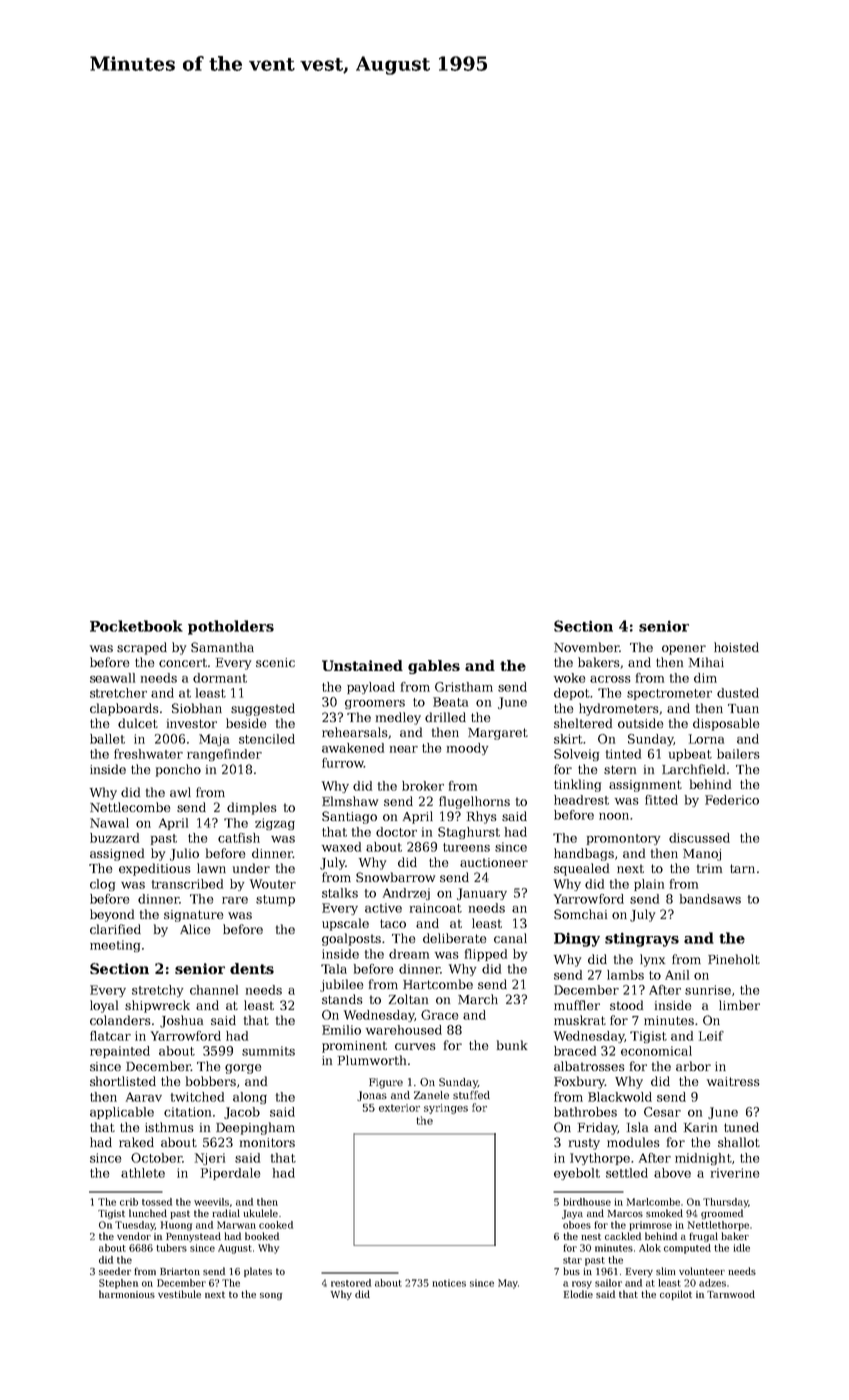  Describe the element at coordinates (732, 800) in the screenshot. I see `Federico` at that location.
